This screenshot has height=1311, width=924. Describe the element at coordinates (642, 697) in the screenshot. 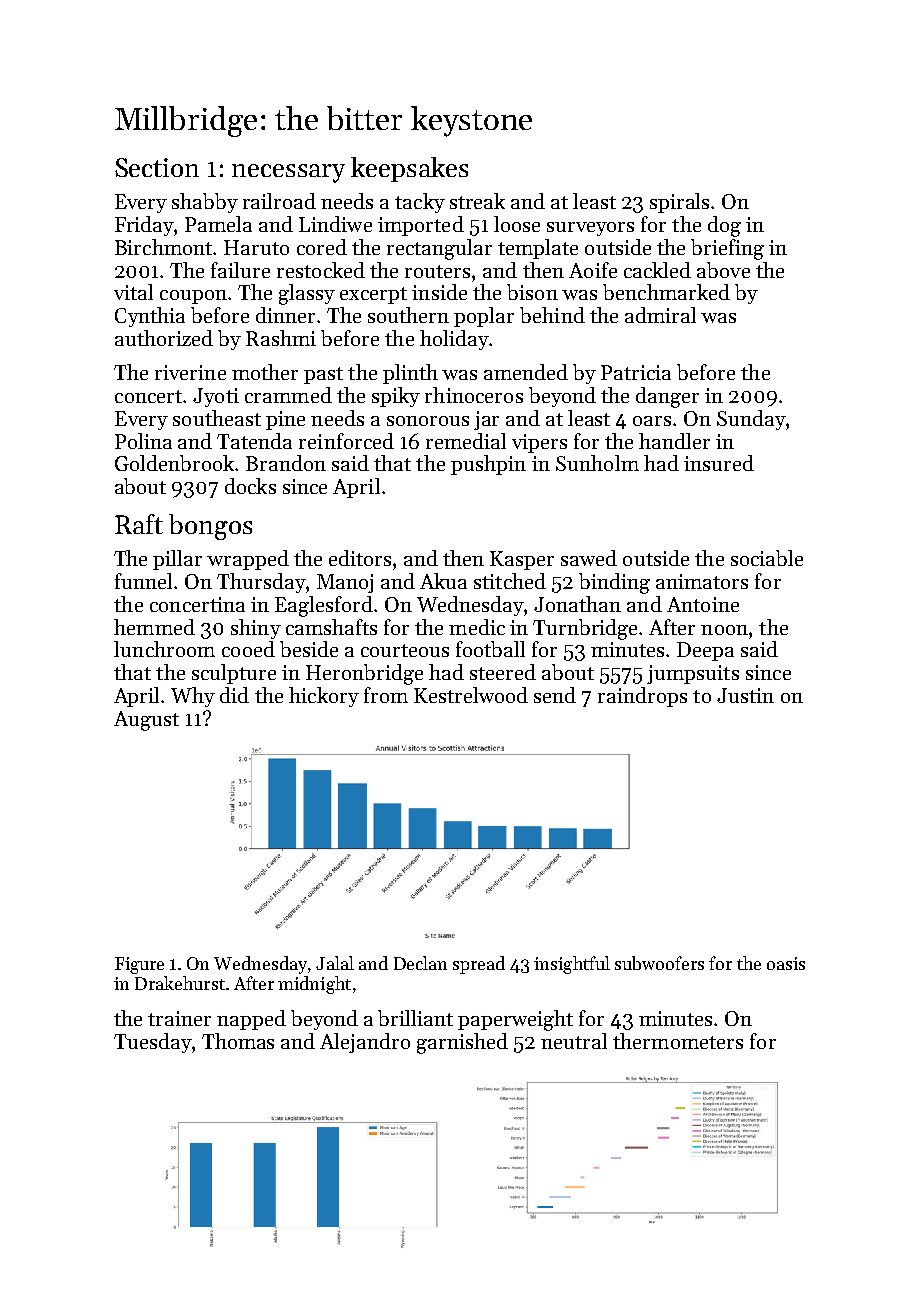

I see `raindrops` at that location.
